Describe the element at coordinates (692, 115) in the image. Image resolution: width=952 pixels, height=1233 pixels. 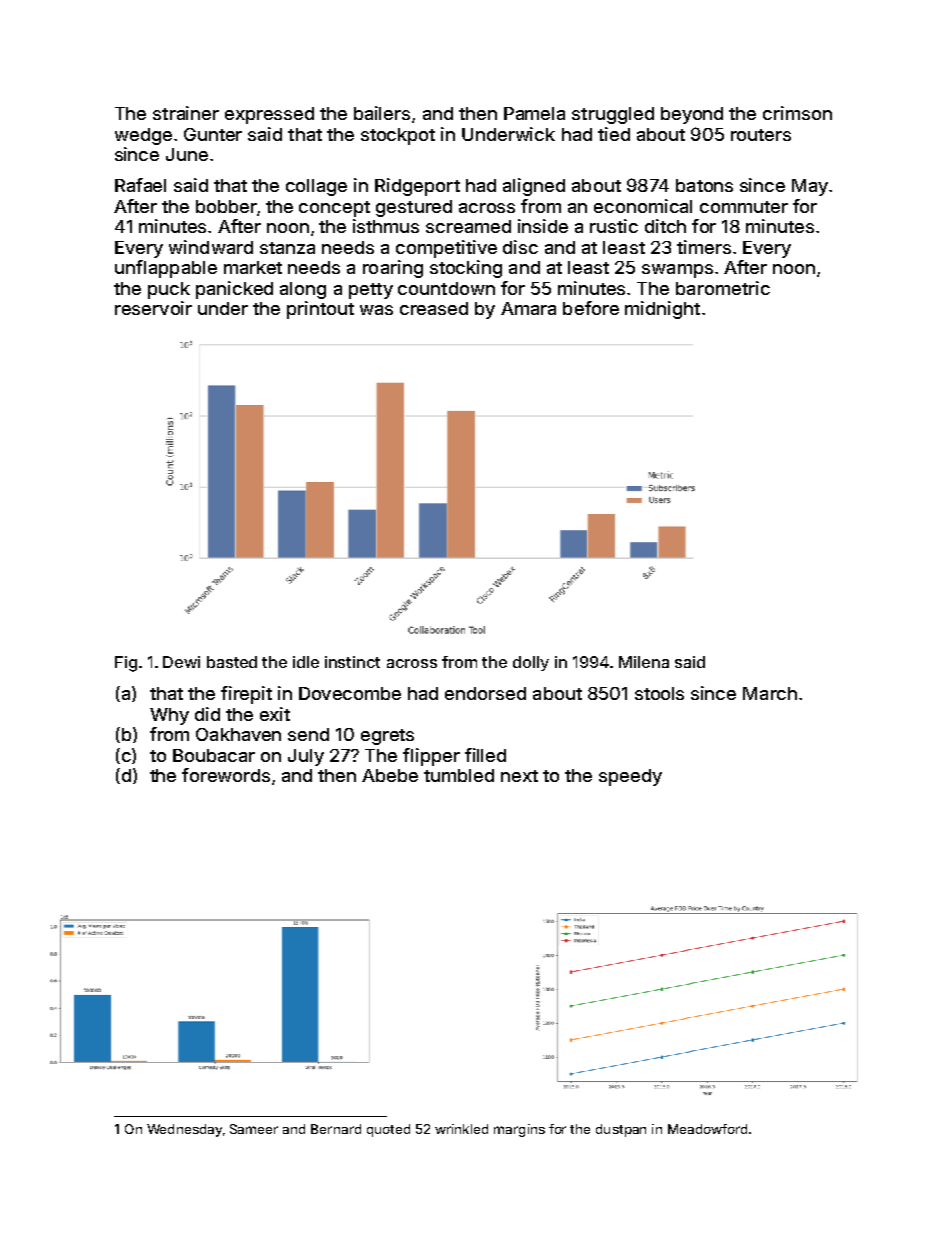
I see `beyond` at that location.
